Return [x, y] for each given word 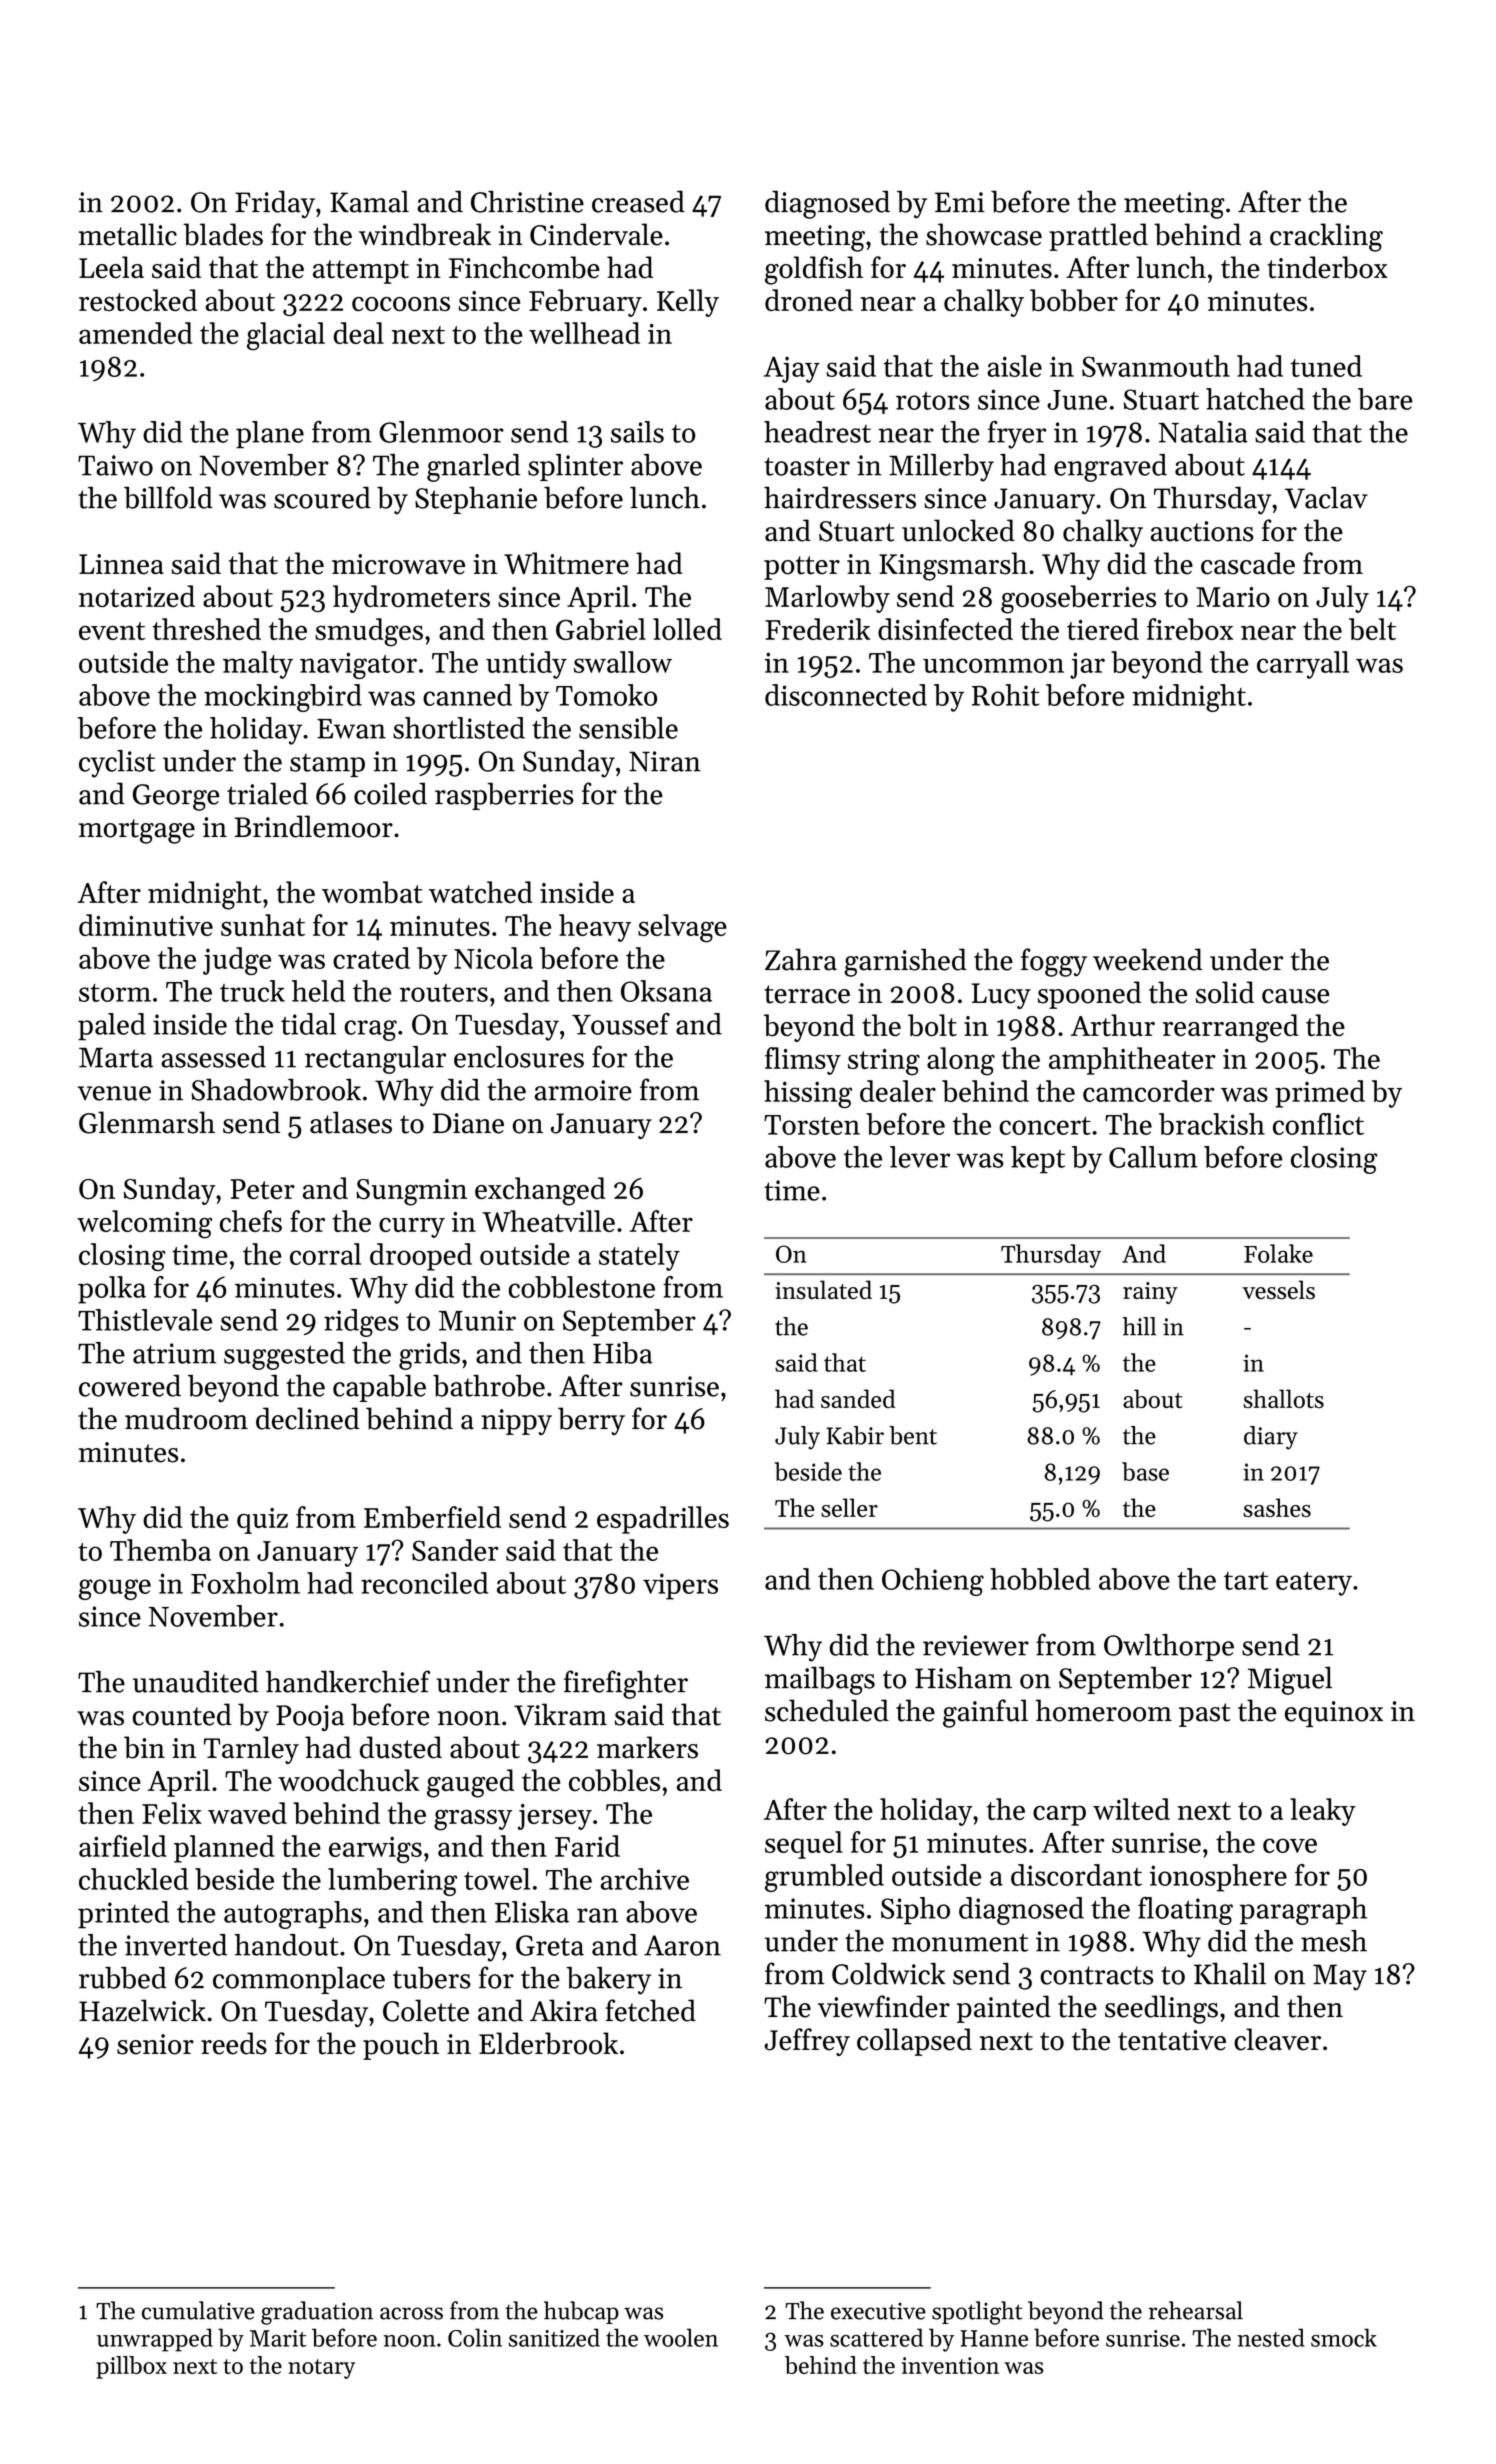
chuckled [133, 1879]
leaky [1323, 1812]
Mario [1233, 597]
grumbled [824, 1878]
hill [1139, 1326]
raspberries [504, 796]
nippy [516, 1422]
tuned [1326, 366]
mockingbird [283, 698]
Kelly [688, 303]
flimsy [803, 1061]
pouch [401, 2046]
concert [1045, 1126]
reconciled [424, 1583]
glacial [286, 336]
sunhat [263, 925]
